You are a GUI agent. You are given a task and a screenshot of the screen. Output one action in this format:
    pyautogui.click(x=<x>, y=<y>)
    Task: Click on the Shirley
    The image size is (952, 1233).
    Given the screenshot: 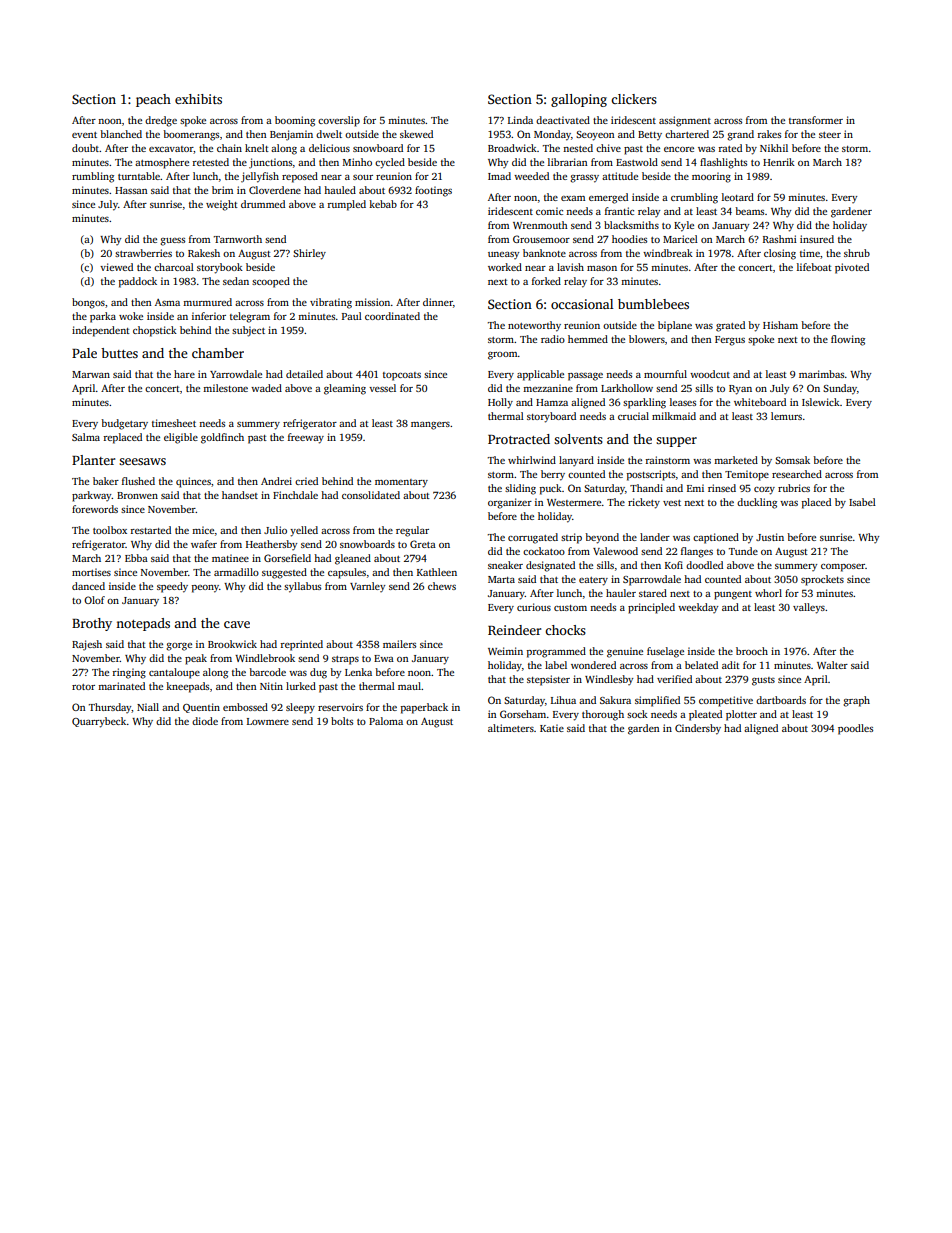 What is the action you would take?
    pyautogui.click(x=309, y=254)
